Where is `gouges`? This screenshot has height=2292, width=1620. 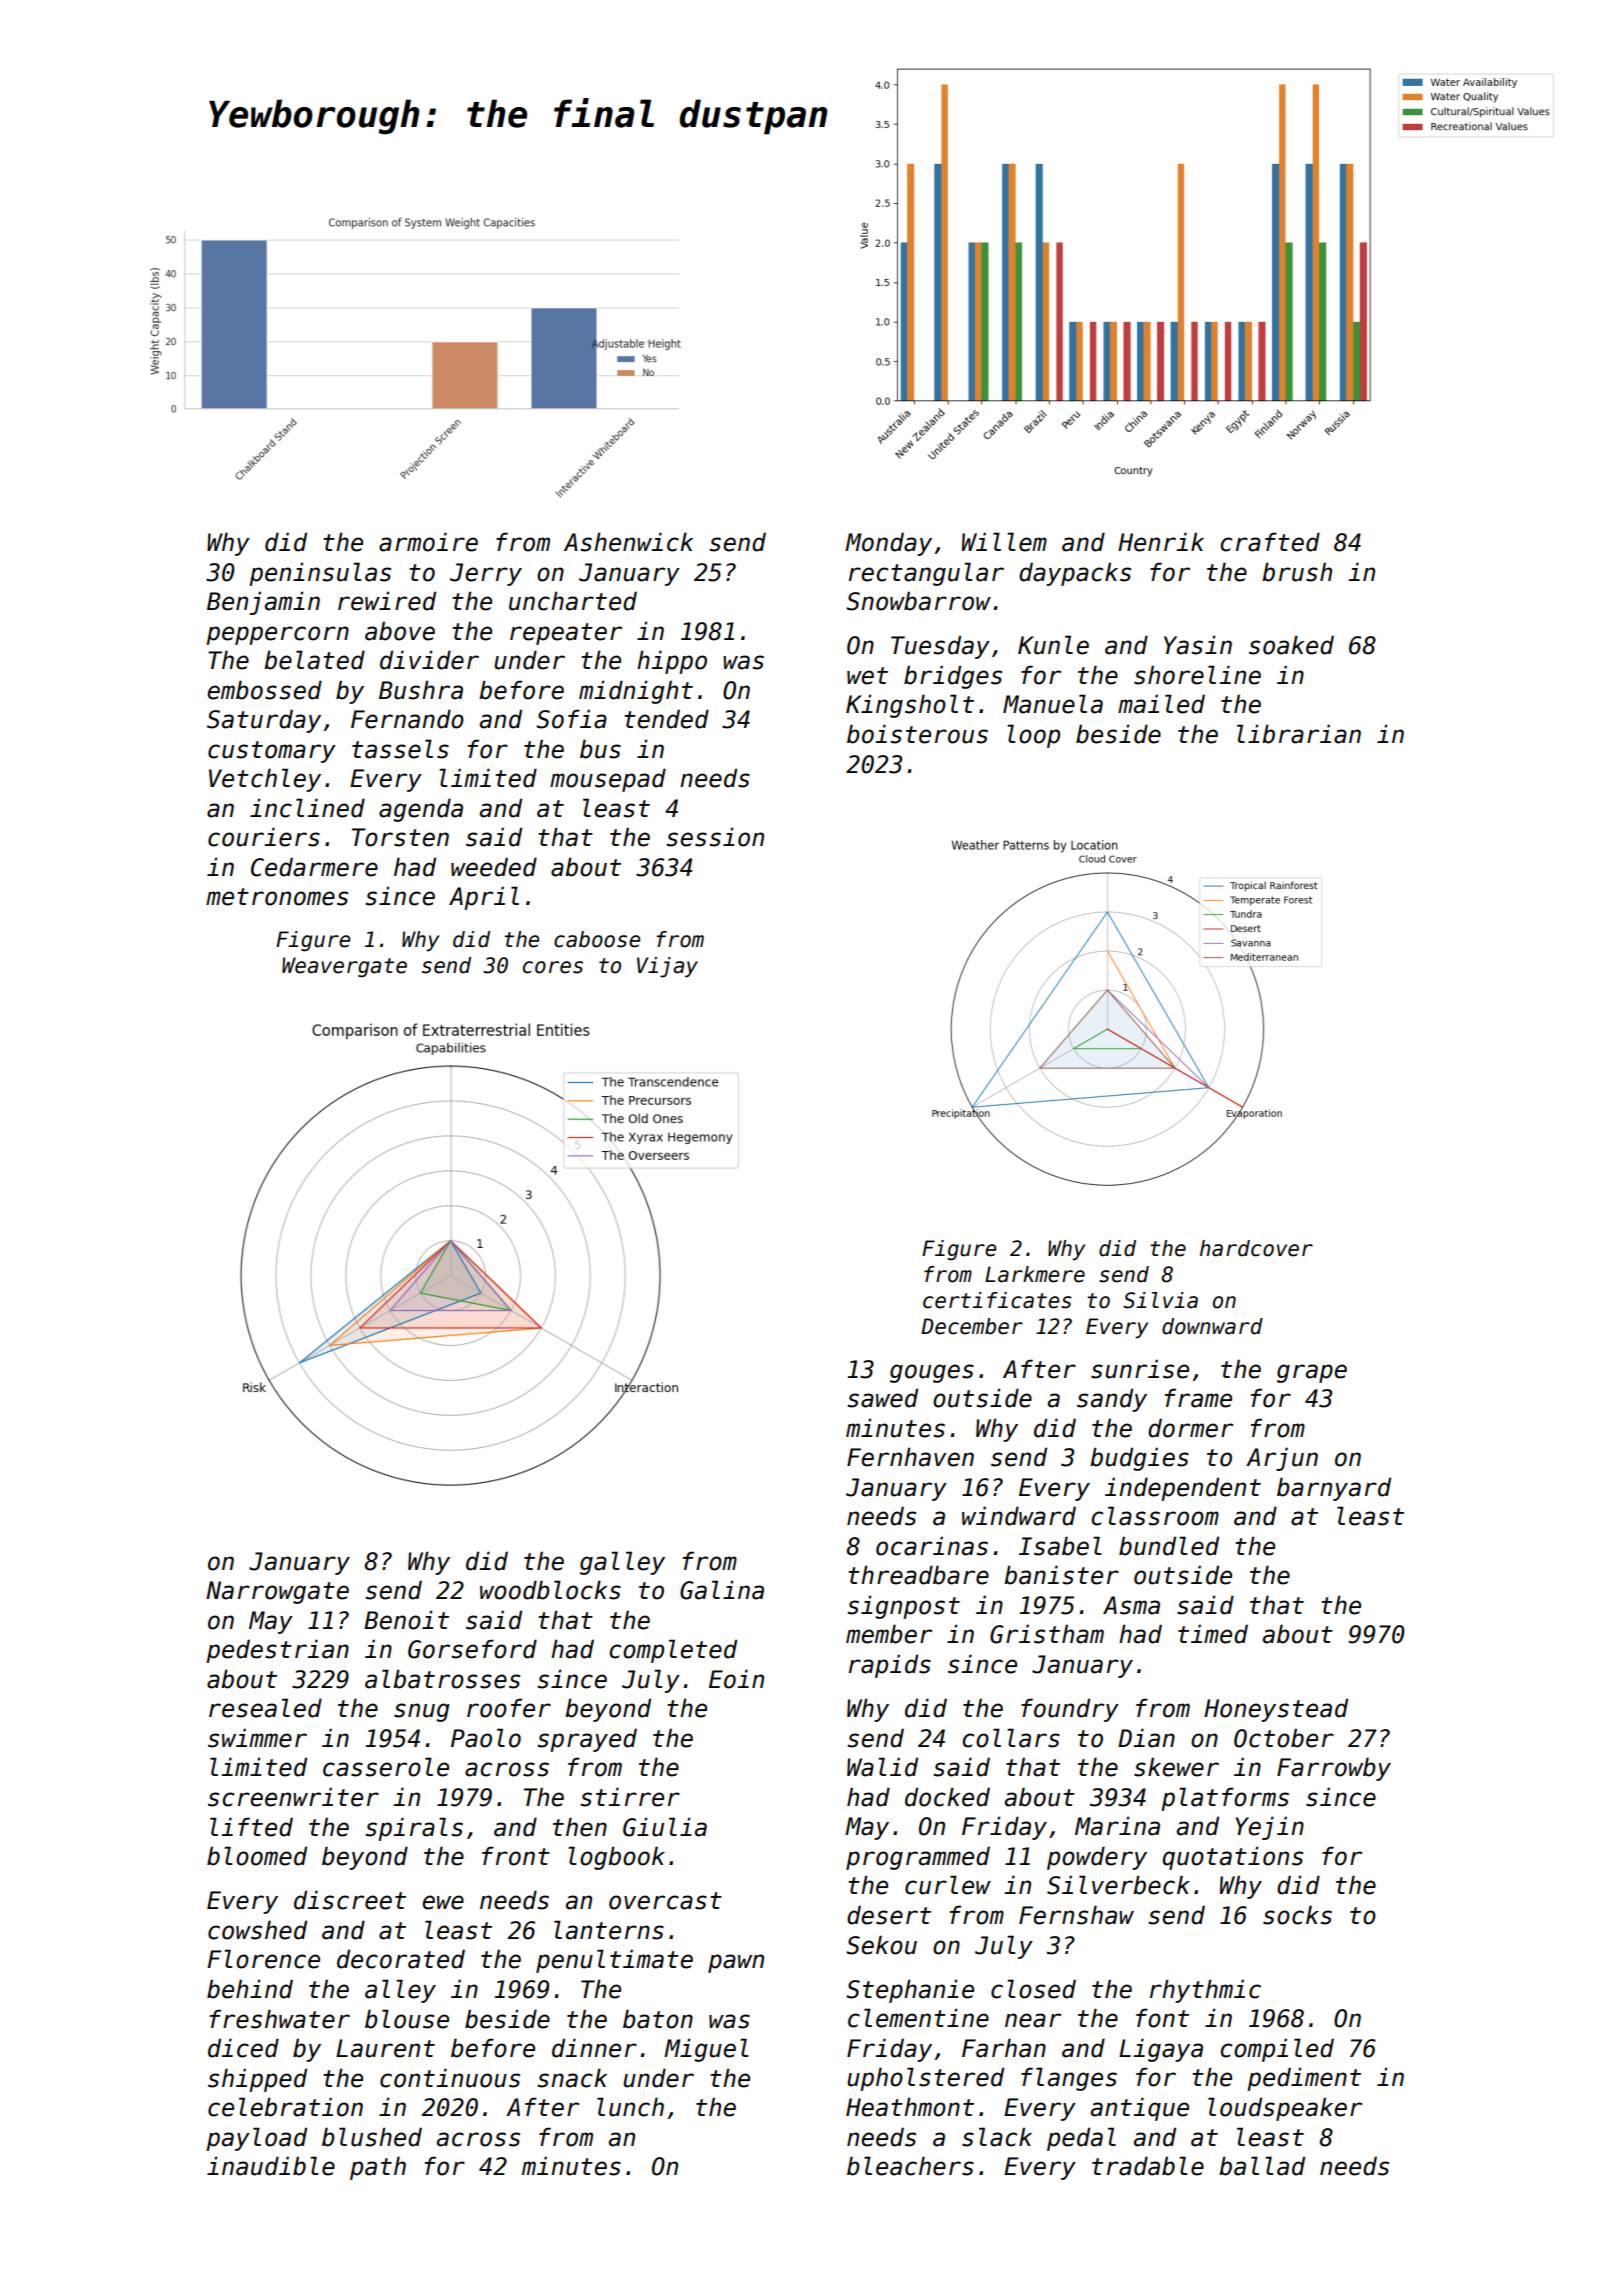 gouges is located at coordinates (932, 1373).
